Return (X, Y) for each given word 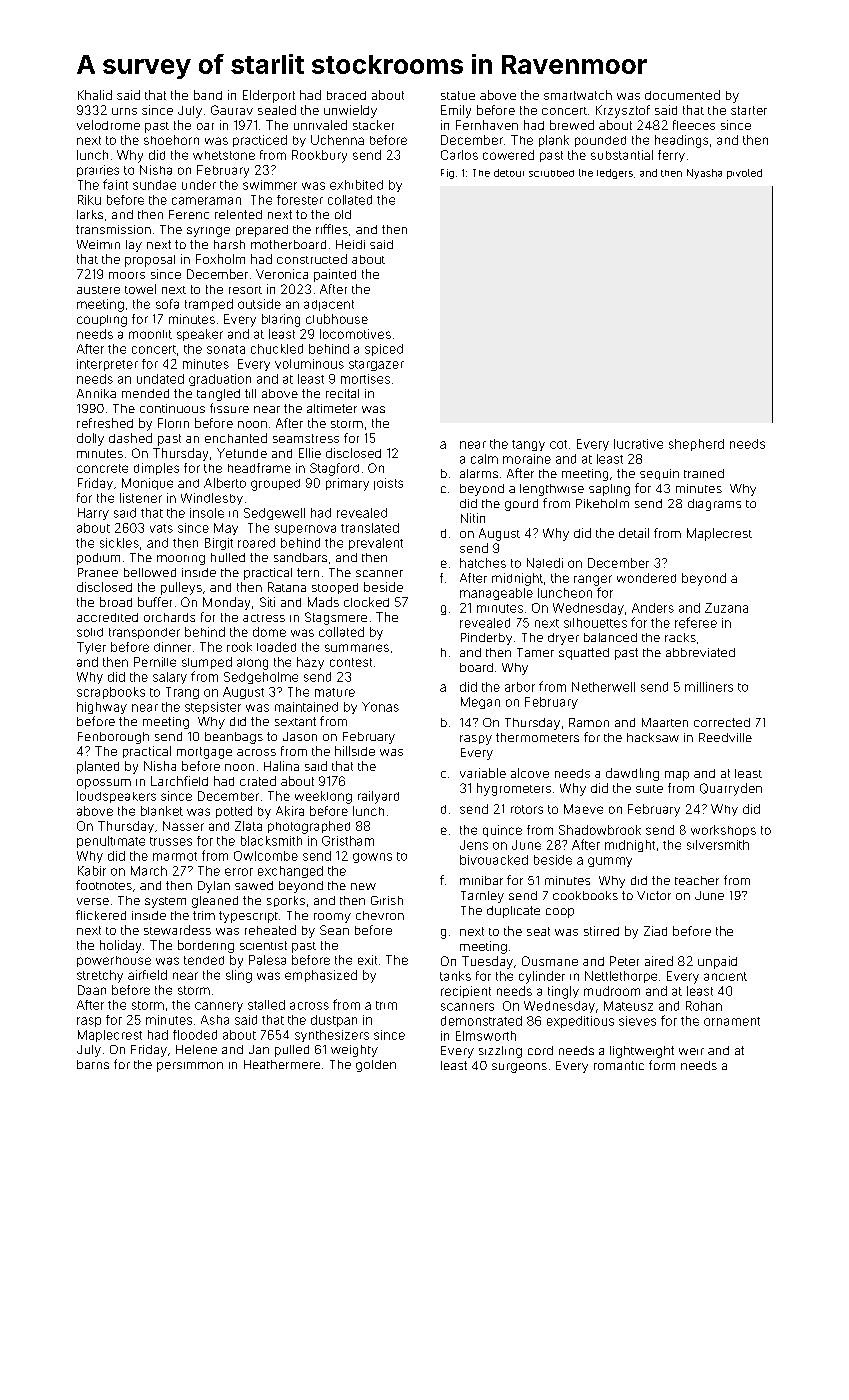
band (208, 95)
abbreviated (700, 652)
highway (102, 708)
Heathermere (282, 1064)
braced (346, 95)
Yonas (380, 707)
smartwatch (578, 95)
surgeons (519, 1068)
